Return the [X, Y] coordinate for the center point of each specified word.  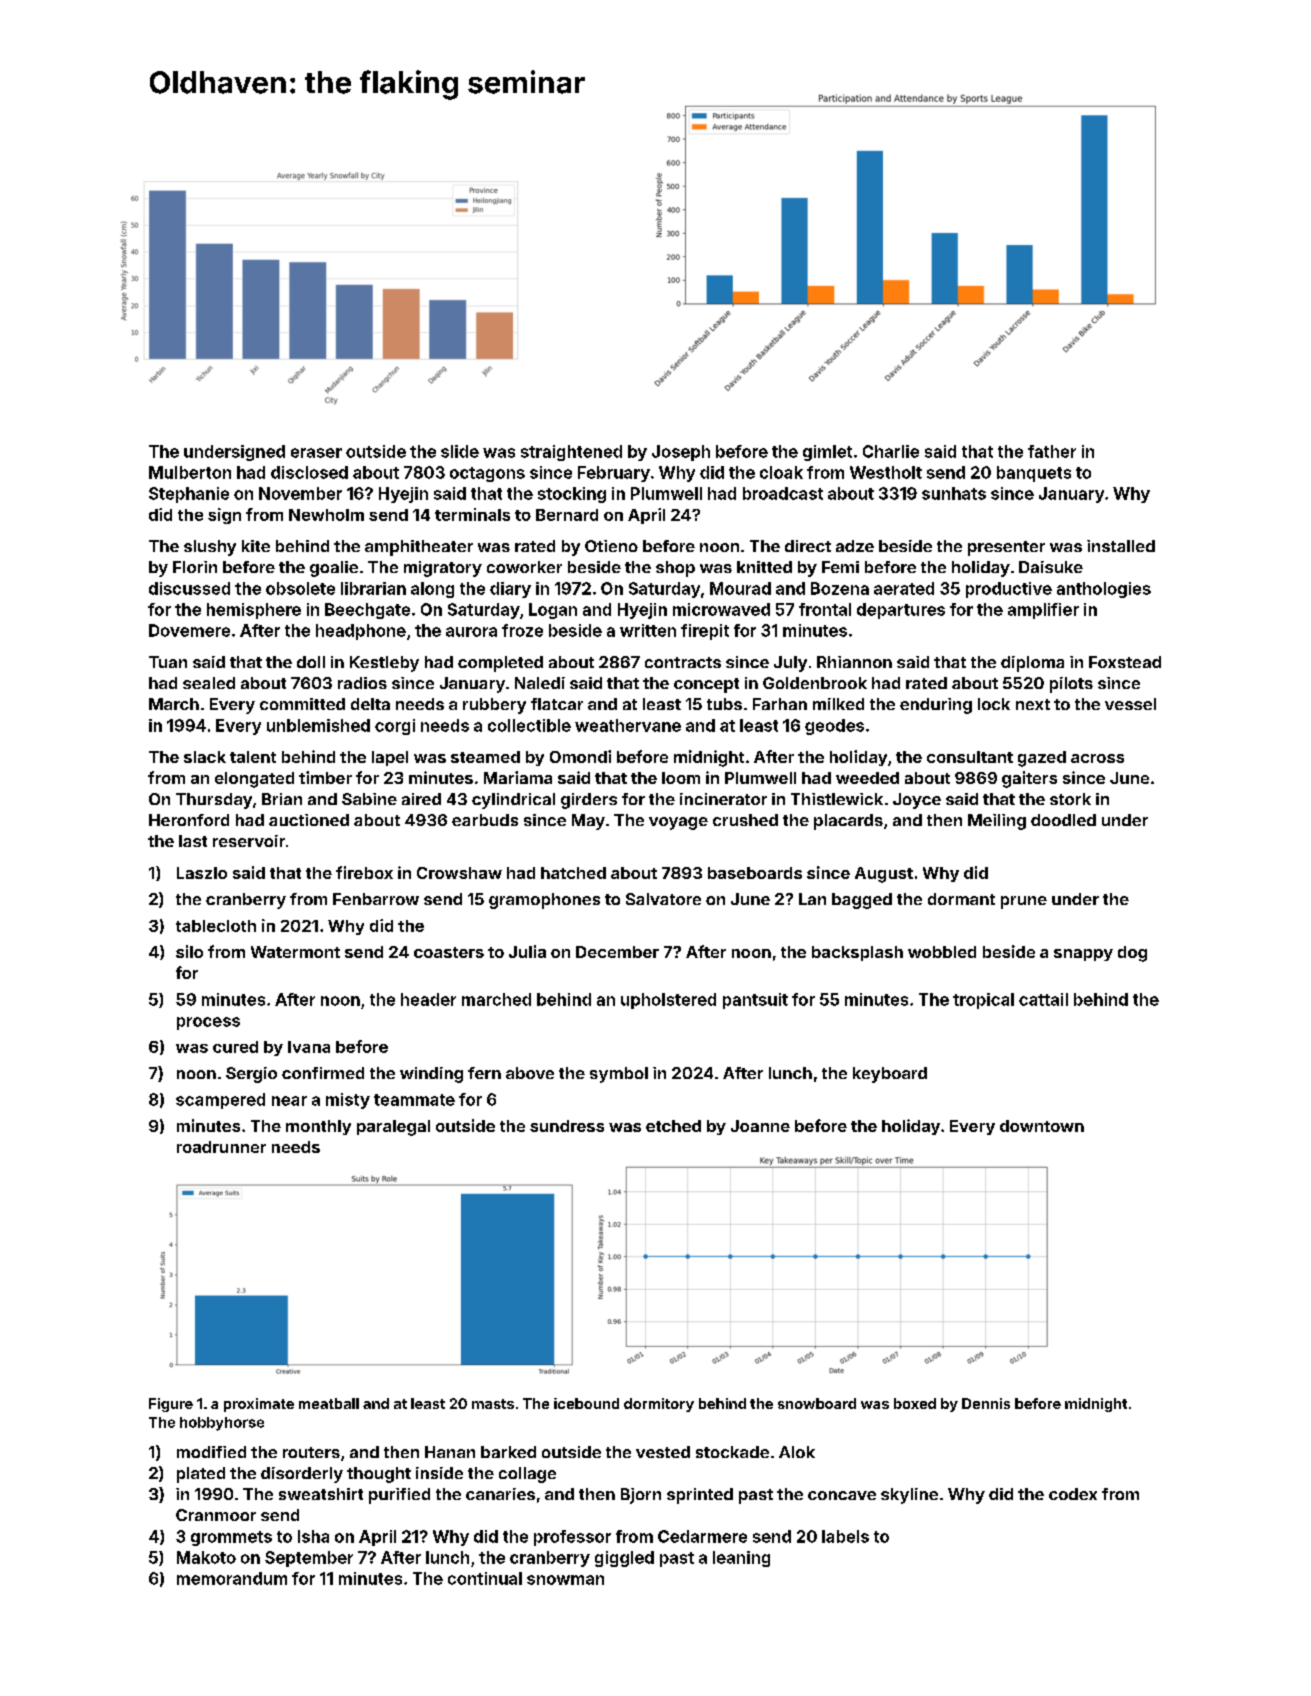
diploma [1032, 664]
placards [848, 822]
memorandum [232, 1578]
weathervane [628, 725]
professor [572, 1538]
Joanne [760, 1126]
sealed [209, 683]
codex [1073, 1494]
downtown [1042, 1126]
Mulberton [190, 472]
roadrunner [221, 1147]
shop [675, 569]
